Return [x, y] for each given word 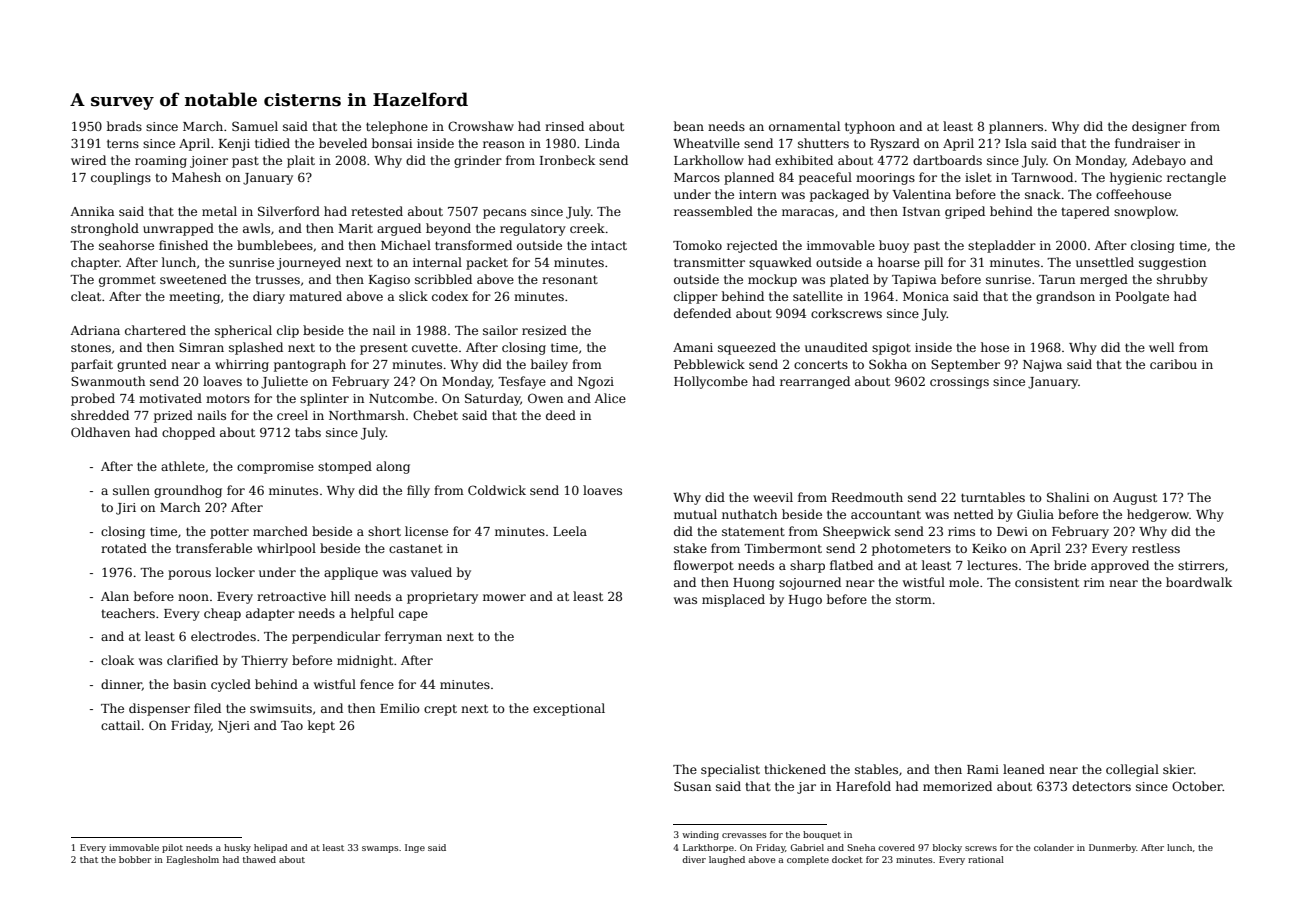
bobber [135, 859]
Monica [926, 296]
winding [700, 835]
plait [301, 161]
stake [690, 548]
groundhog [188, 491]
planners [1016, 127]
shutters [823, 143]
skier [1178, 769]
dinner [121, 685]
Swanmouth [108, 381]
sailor [500, 330]
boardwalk [1199, 582]
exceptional [569, 709]
